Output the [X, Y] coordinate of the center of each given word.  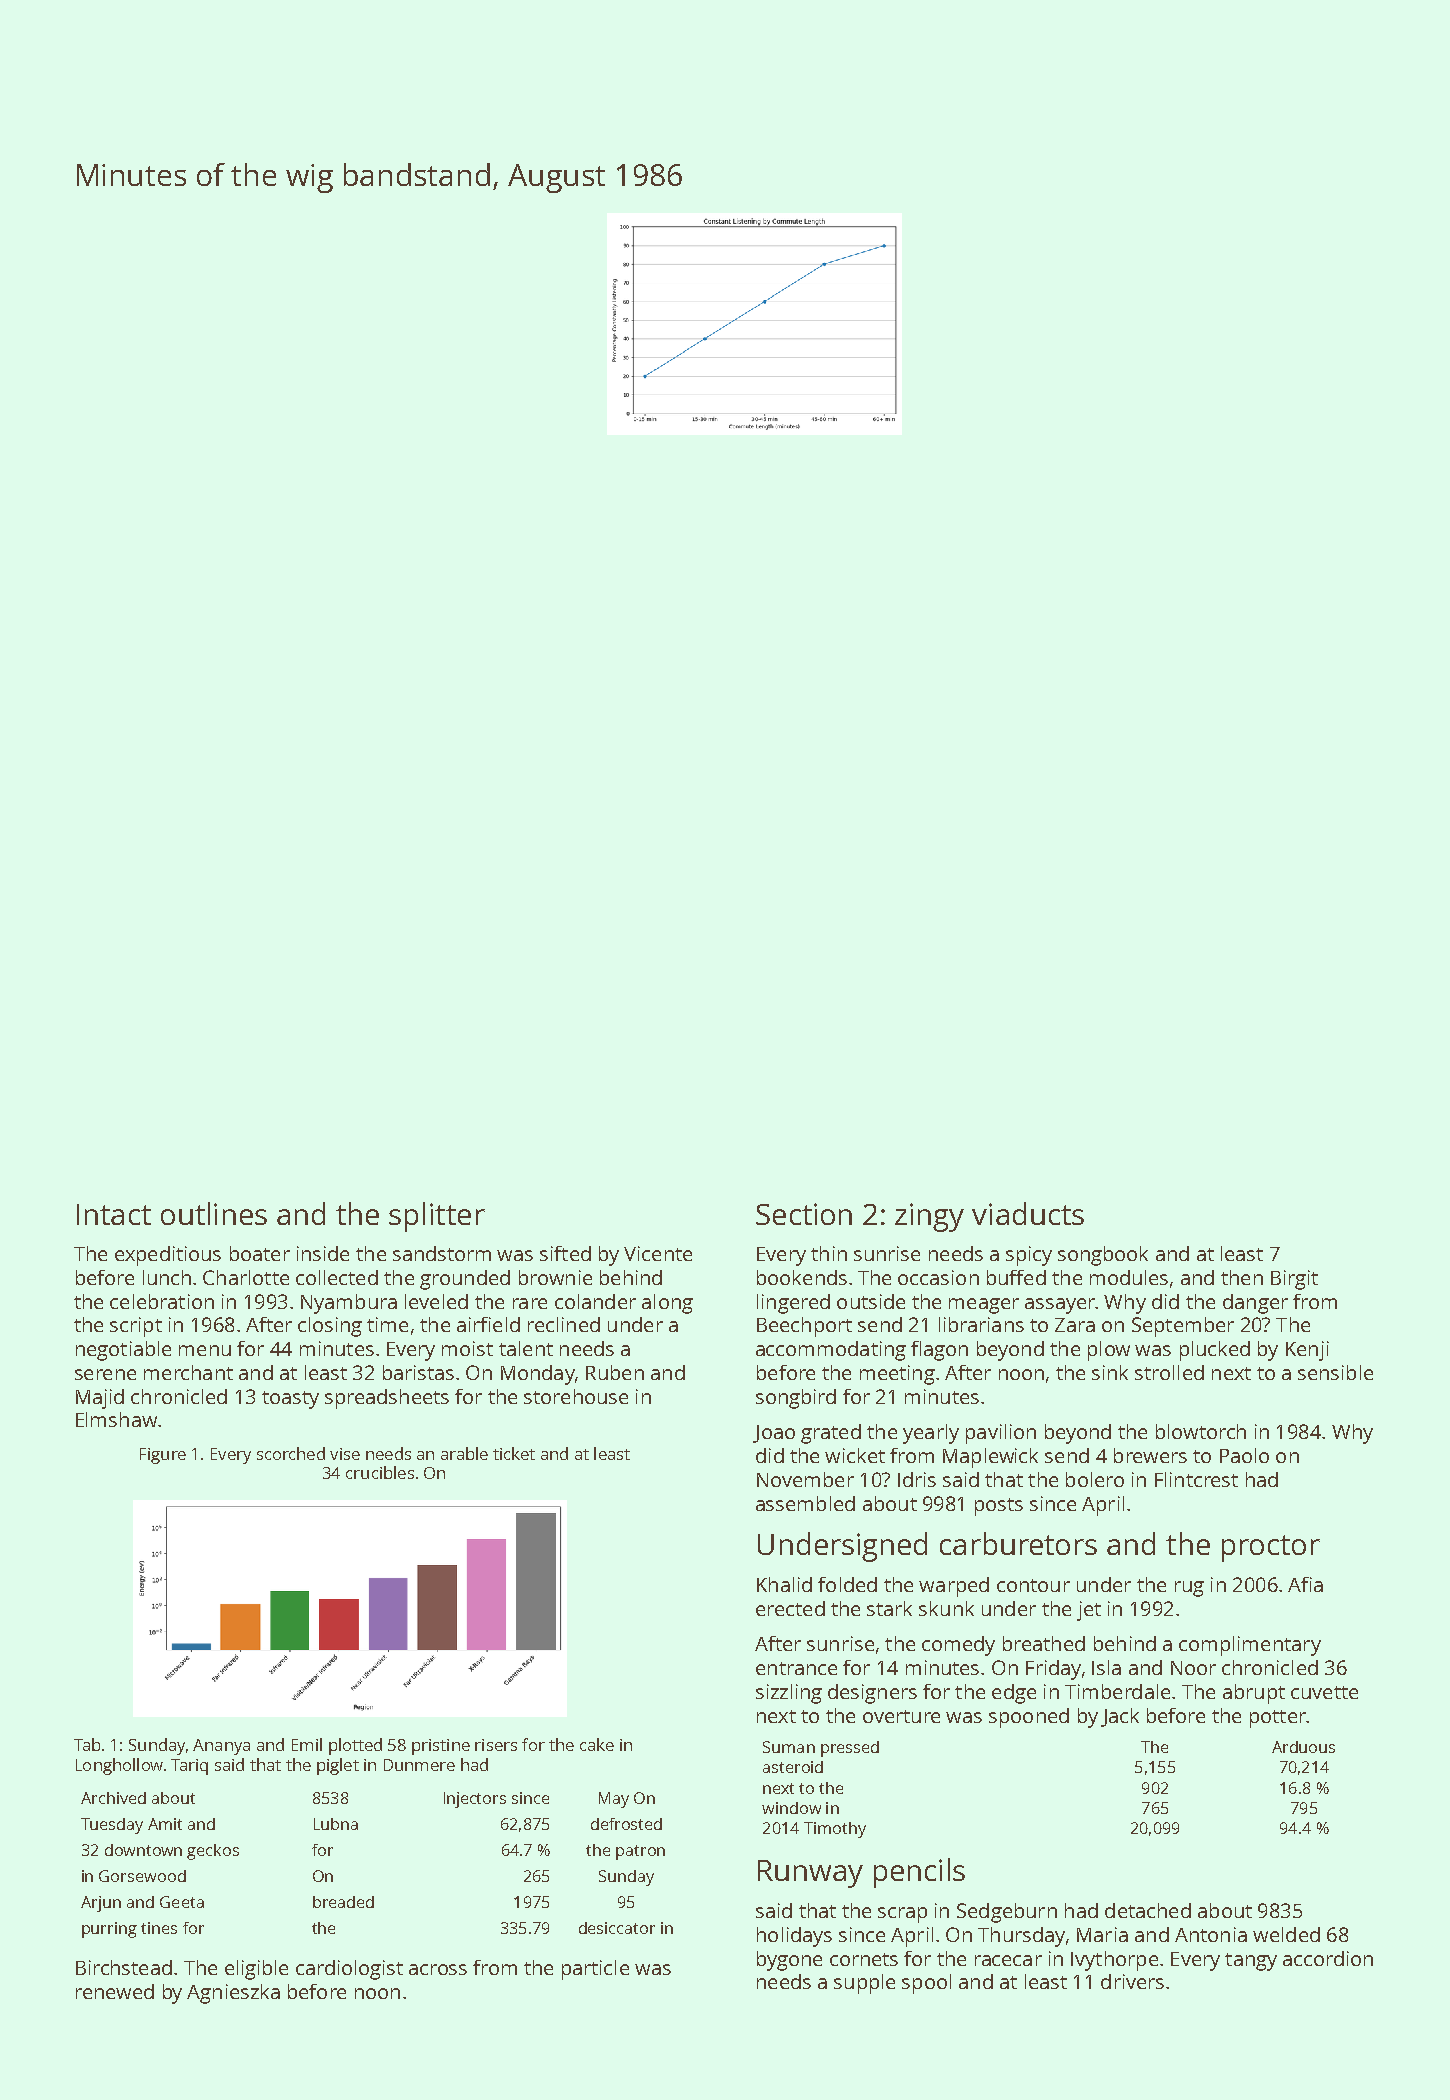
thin [829, 1253]
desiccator [617, 1928]
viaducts [1028, 1213]
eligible [256, 1970]
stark [889, 1608]
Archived [113, 1798]
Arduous [1303, 1747]
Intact [114, 1214]
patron [640, 1852]
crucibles [380, 1472]
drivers [1132, 1981]
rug [1189, 1589]
